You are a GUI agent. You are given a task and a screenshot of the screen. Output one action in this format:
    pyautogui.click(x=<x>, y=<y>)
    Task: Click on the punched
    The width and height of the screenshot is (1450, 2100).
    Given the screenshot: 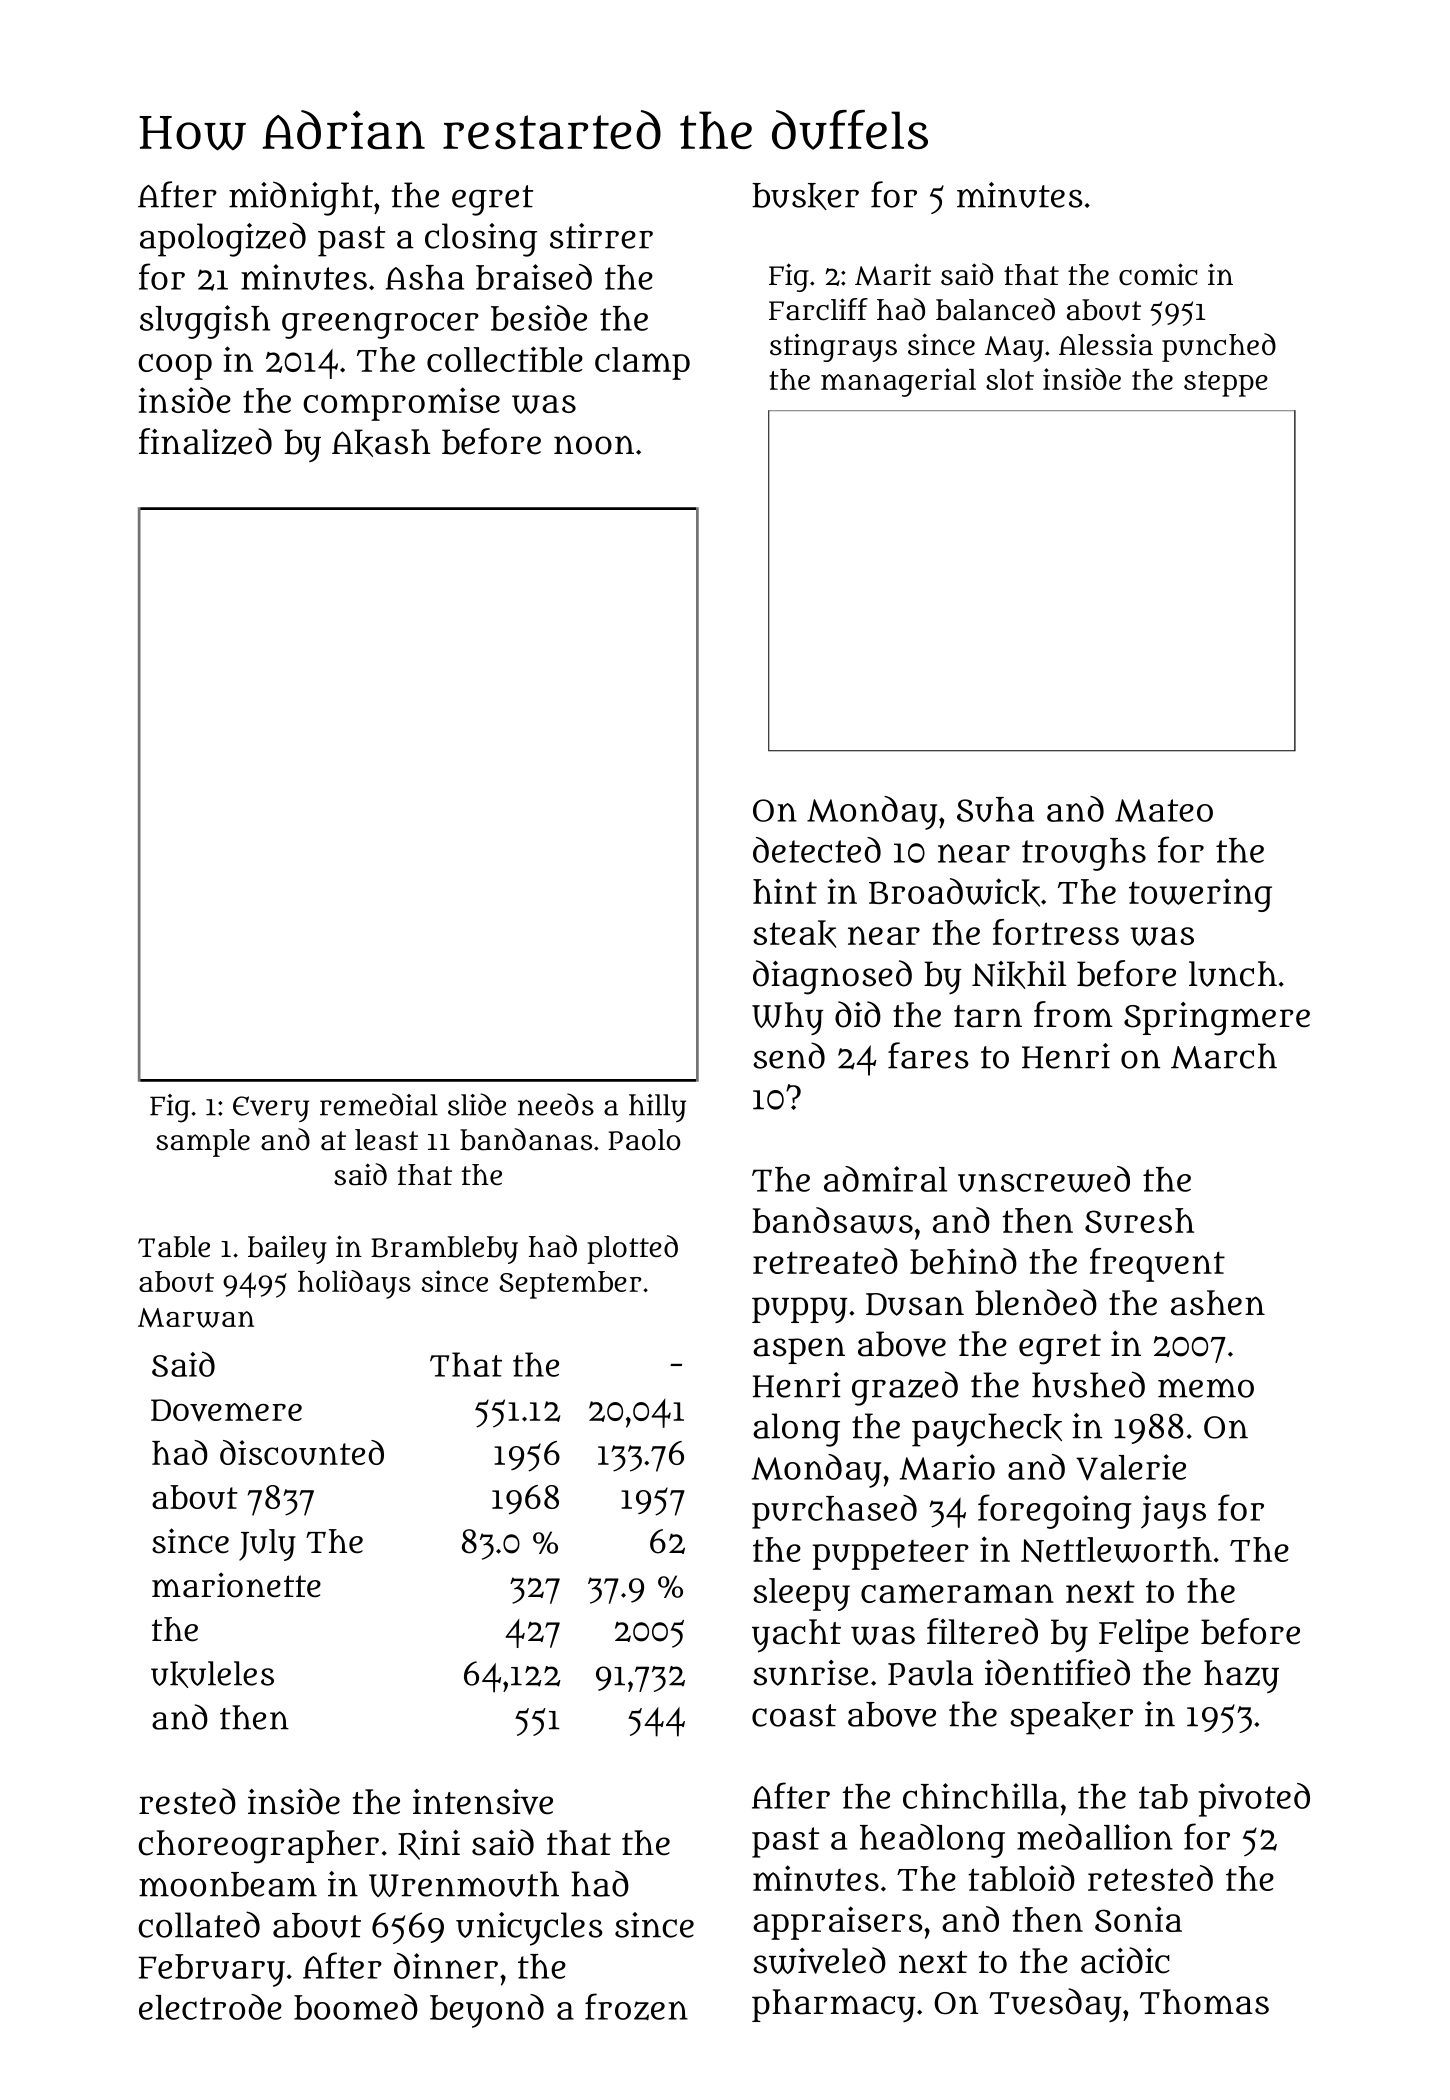 What is the action you would take?
    pyautogui.click(x=1219, y=347)
